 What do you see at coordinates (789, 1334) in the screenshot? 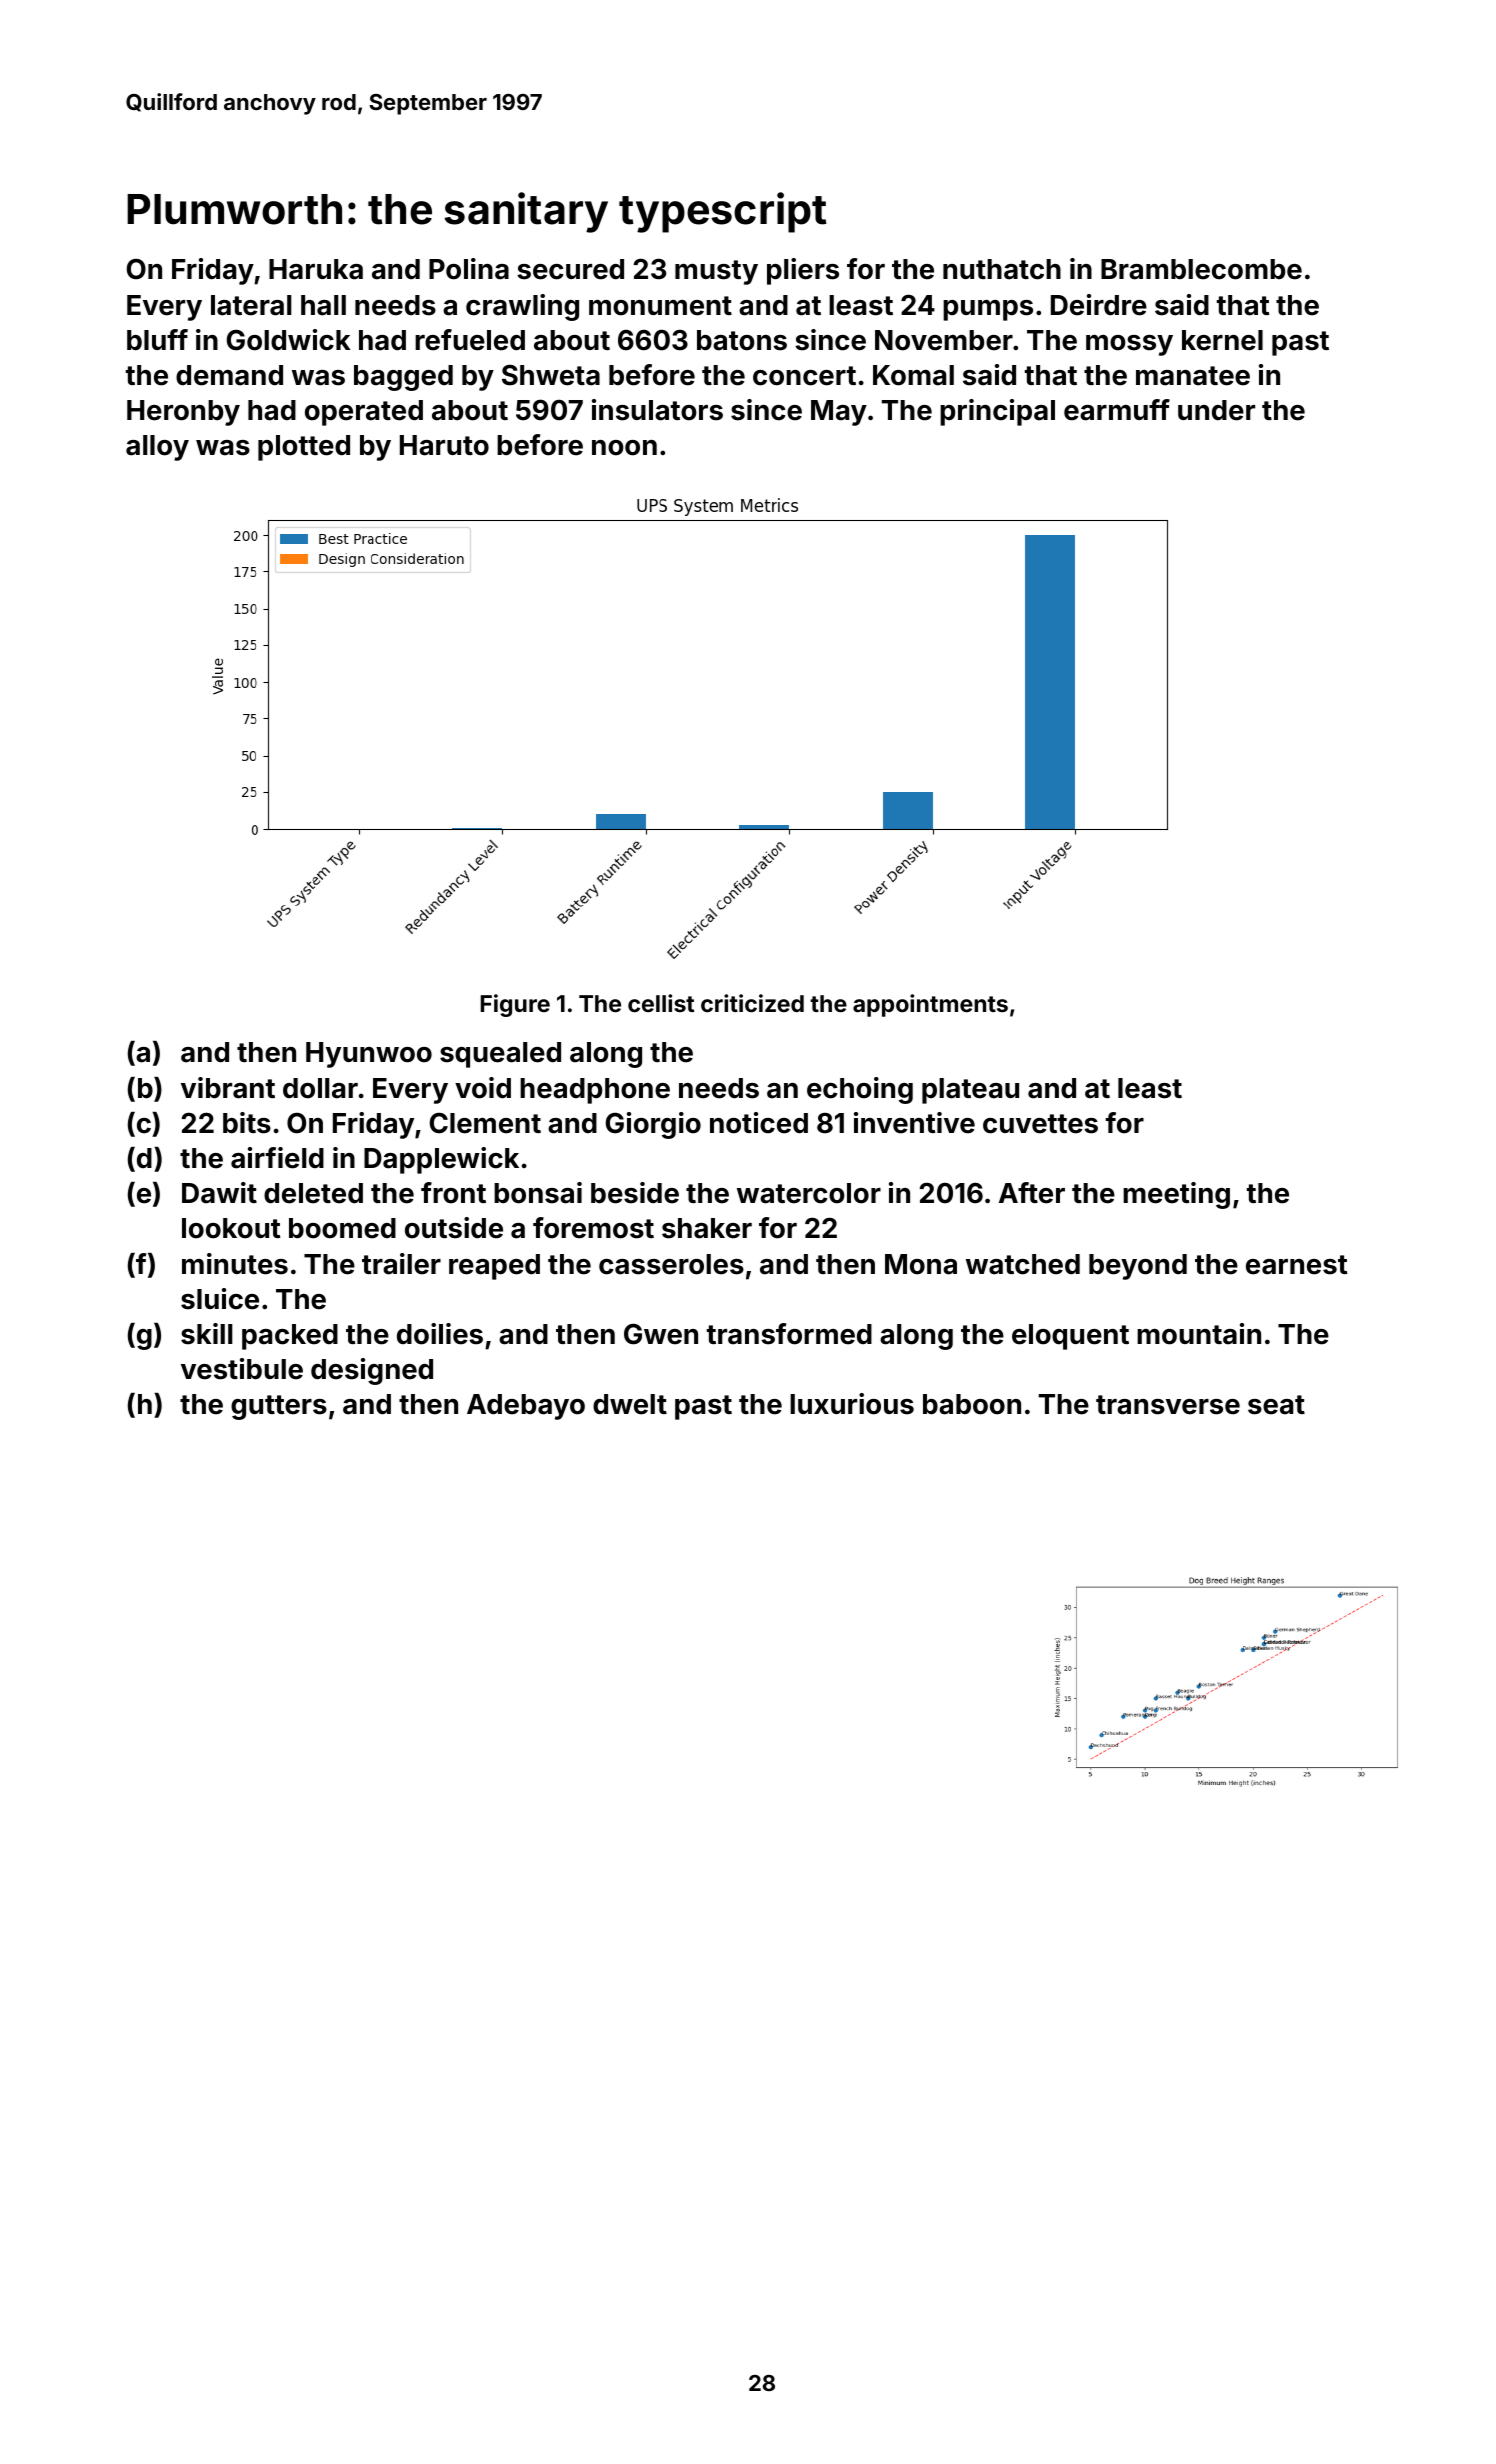
I see `transformed` at bounding box center [789, 1334].
